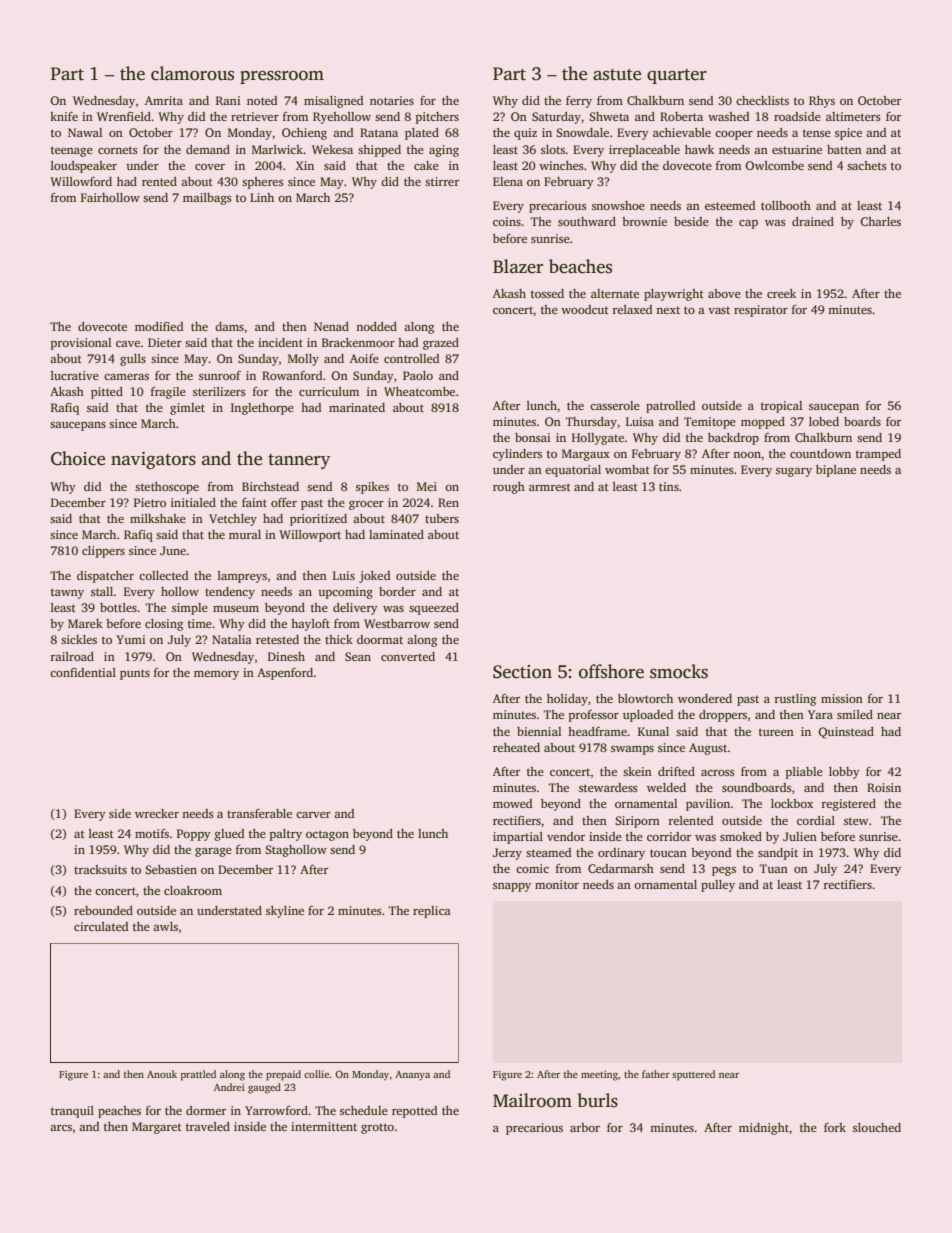 The height and width of the page is (1233, 952). I want to click on Hollygate, so click(598, 439).
